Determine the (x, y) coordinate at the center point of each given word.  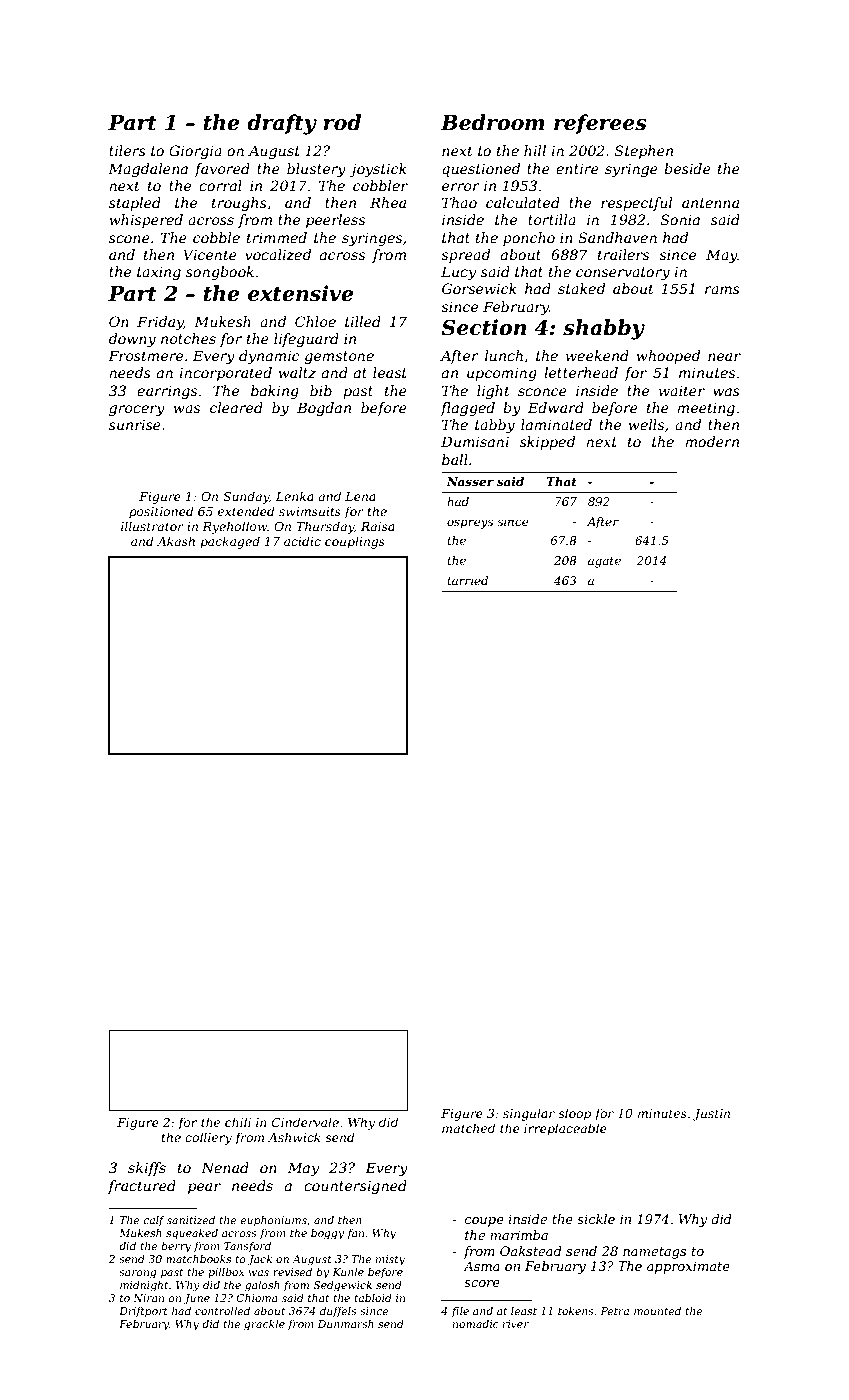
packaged (230, 542)
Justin (711, 1115)
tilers (127, 150)
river (516, 1324)
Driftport (143, 1312)
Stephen (644, 152)
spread (465, 256)
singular (529, 1114)
